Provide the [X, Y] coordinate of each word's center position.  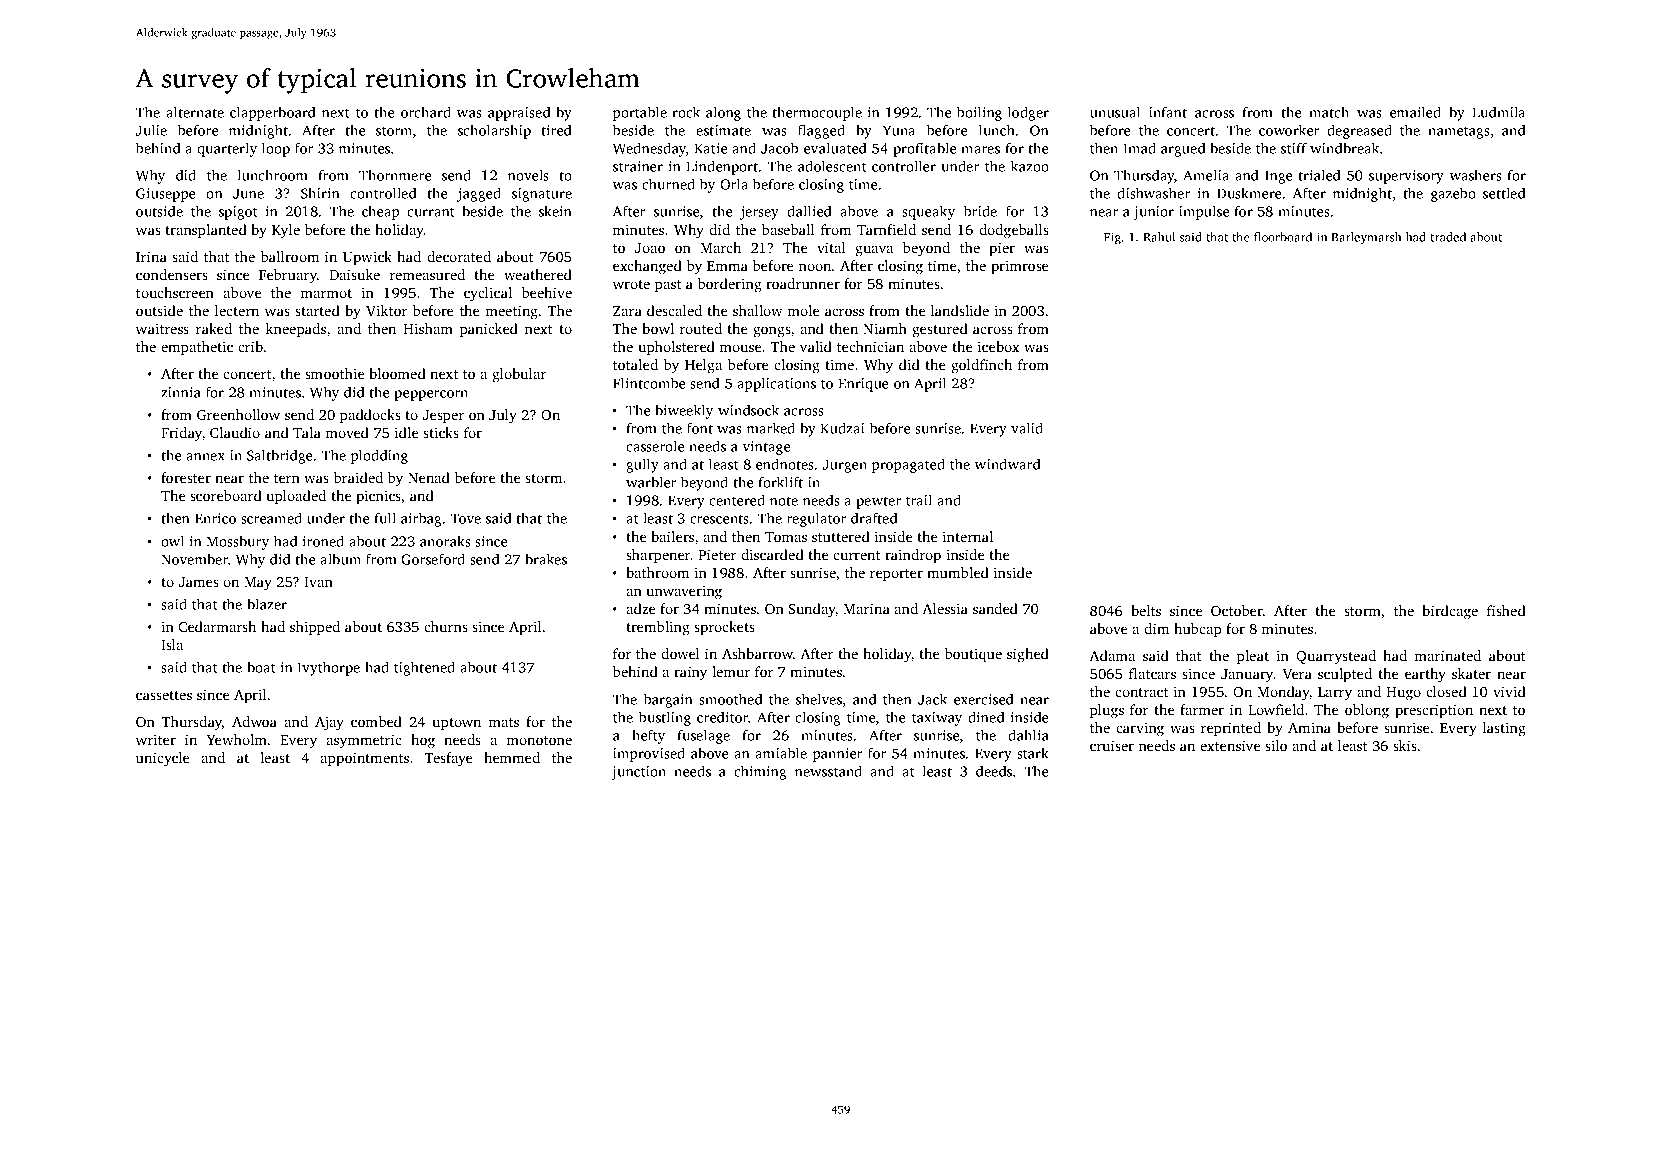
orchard [426, 112]
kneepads [296, 330]
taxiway [937, 719]
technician [870, 346]
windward [1007, 464]
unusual [1115, 112]
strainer [638, 166]
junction [638, 773]
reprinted [1231, 729]
